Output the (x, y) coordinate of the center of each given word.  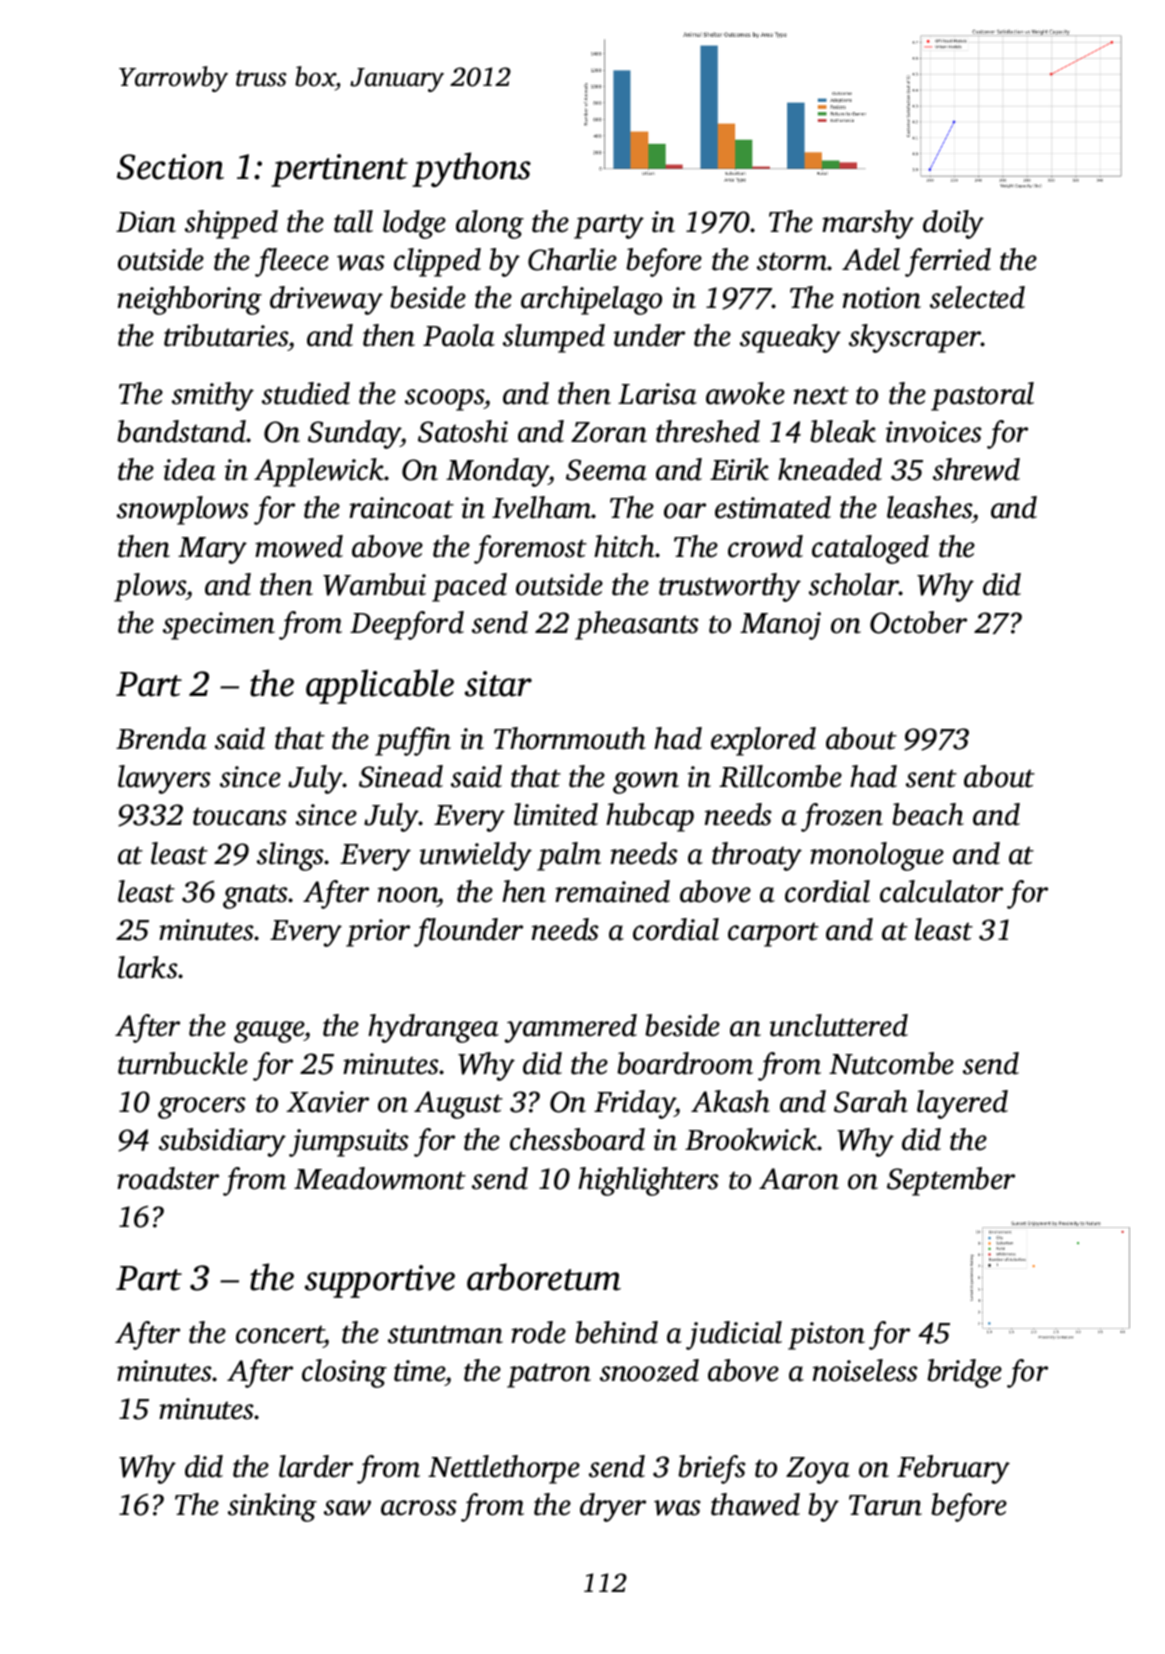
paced (469, 587)
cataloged (870, 549)
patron (549, 1375)
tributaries (226, 335)
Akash (730, 1101)
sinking (272, 1507)
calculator (941, 891)
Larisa (657, 394)
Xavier (327, 1102)
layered (962, 1104)
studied (306, 393)
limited (556, 814)
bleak (843, 431)
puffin (413, 741)
